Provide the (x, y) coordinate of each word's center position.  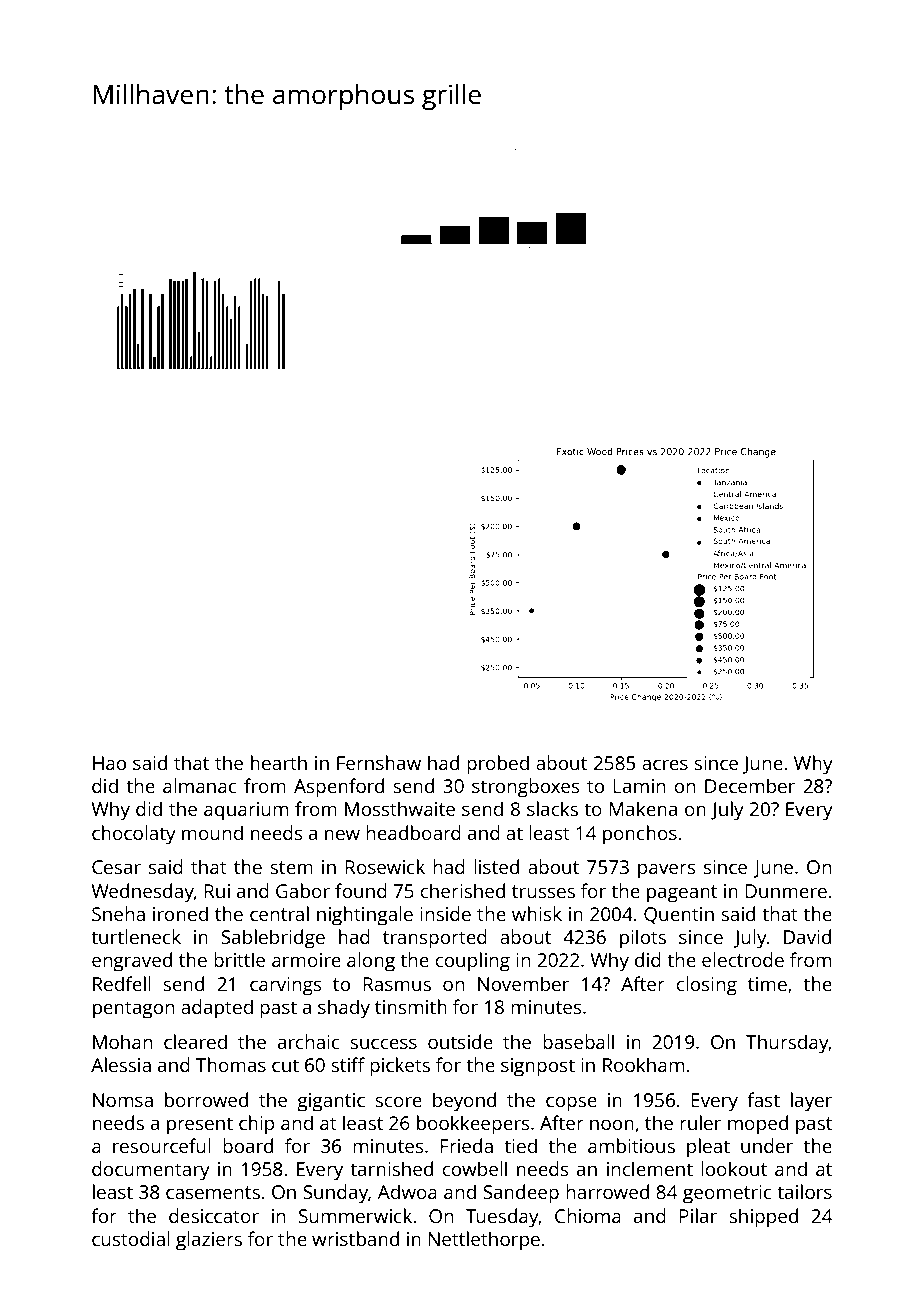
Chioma (588, 1215)
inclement (650, 1168)
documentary (151, 1171)
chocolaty (134, 835)
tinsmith (411, 1006)
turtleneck (136, 936)
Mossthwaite (400, 808)
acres (665, 764)
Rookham (643, 1064)
